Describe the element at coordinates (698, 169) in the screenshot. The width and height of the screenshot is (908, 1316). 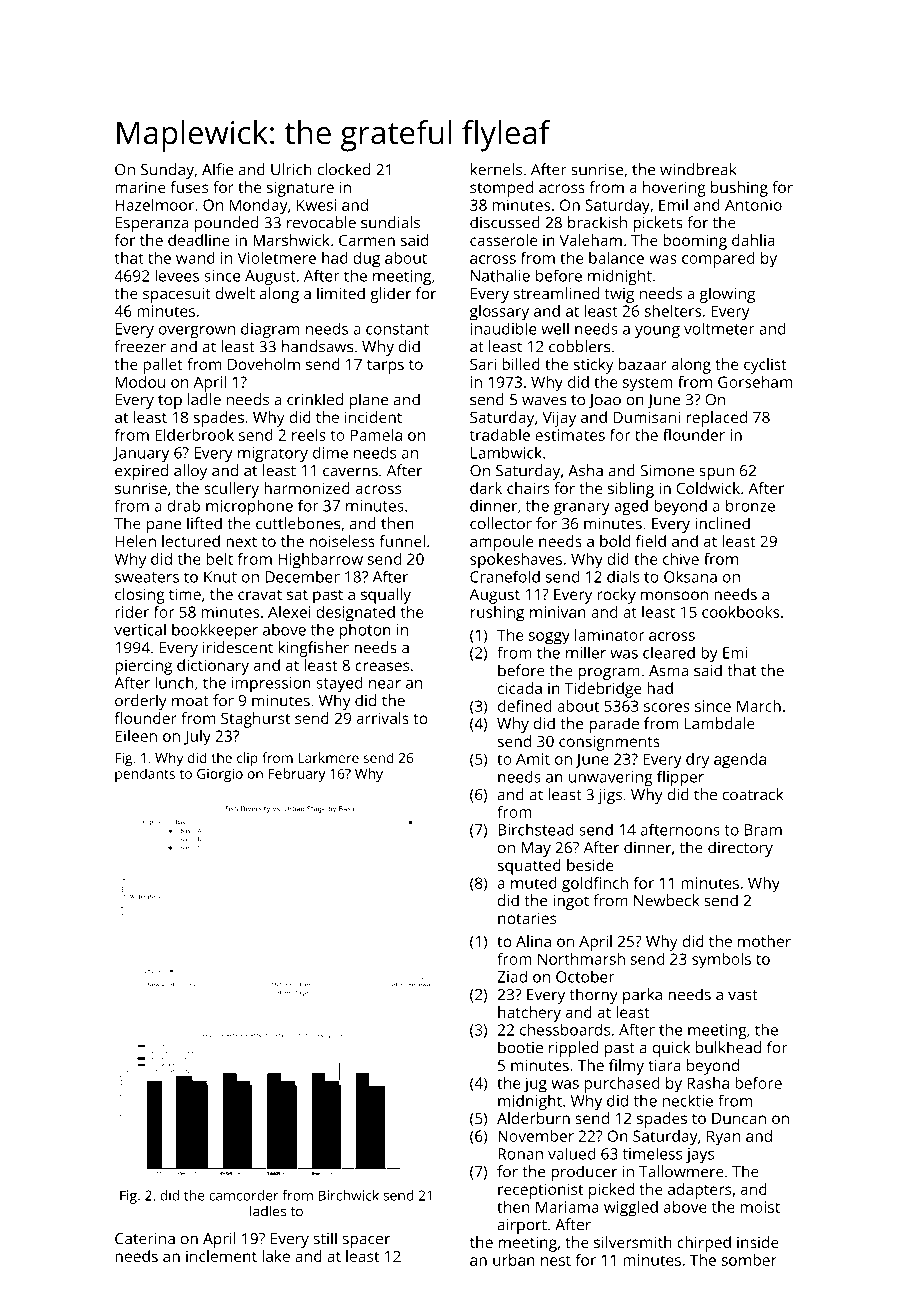
I see `windbreak` at that location.
